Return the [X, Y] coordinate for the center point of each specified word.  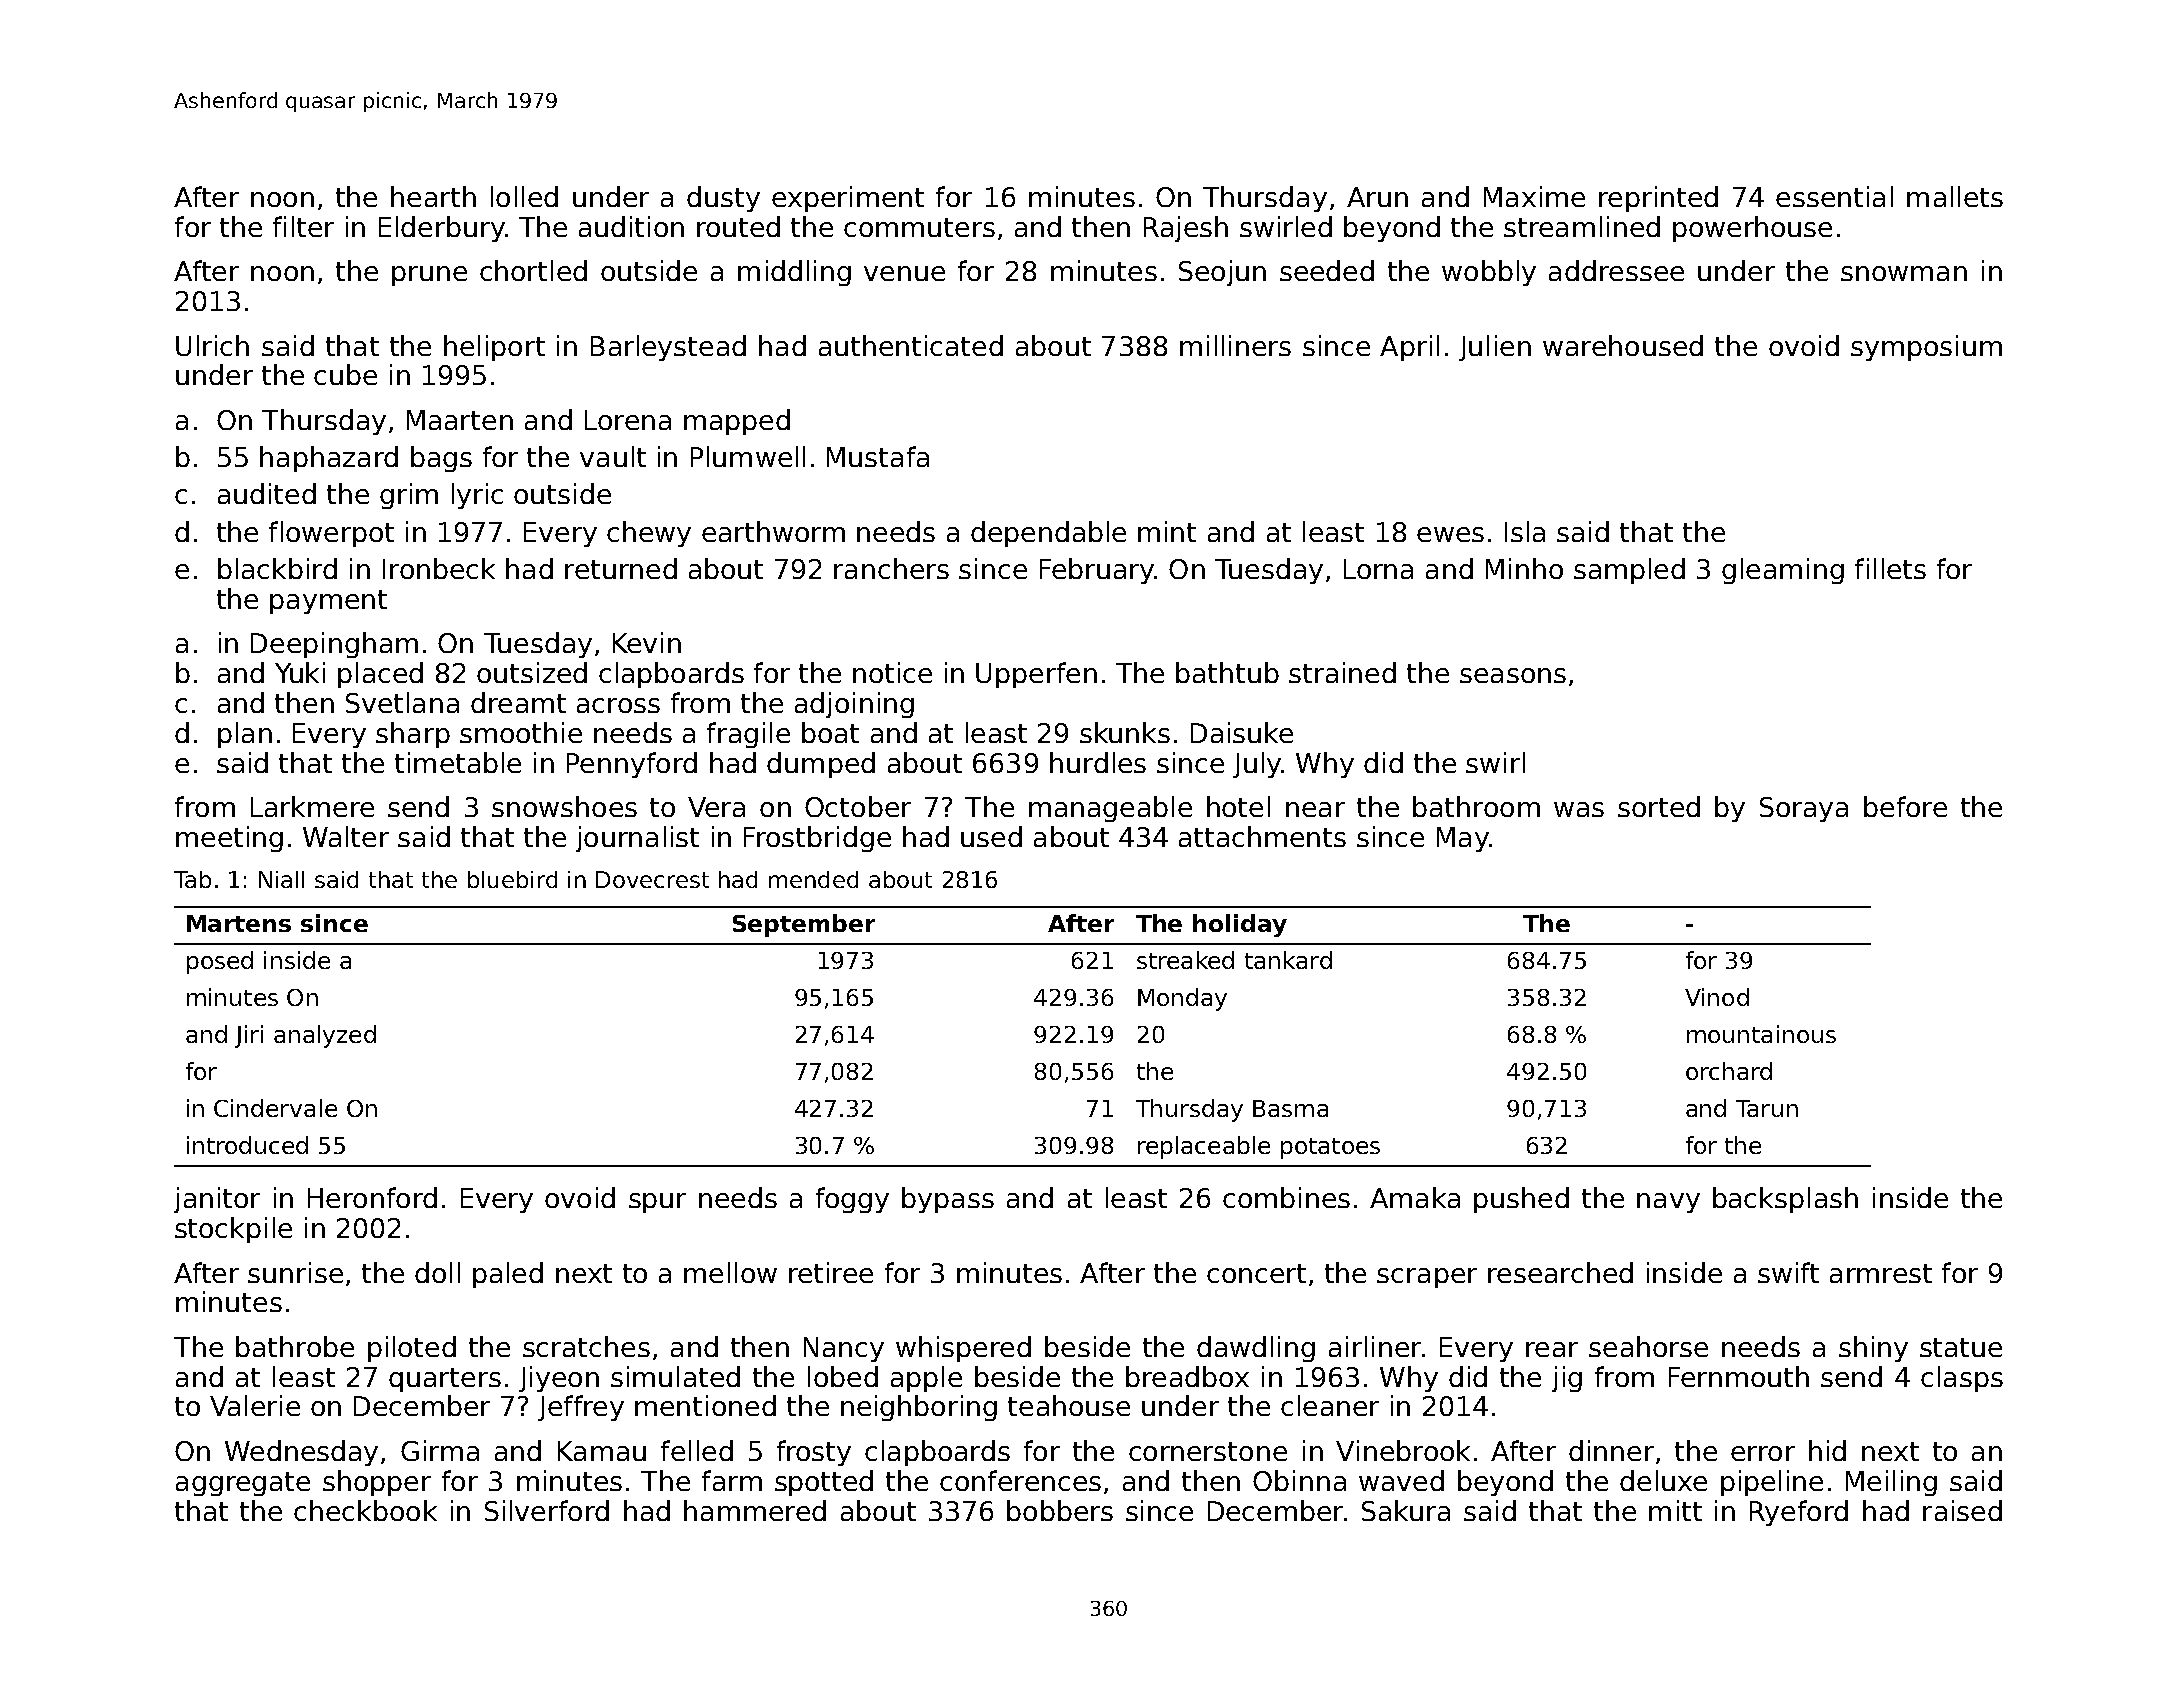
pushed [1521, 1200]
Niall [281, 879]
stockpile [233, 1230]
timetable [458, 762]
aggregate [243, 1484]
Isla [1525, 531]
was [1579, 809]
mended [813, 879]
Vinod [1717, 997]
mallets [1955, 196]
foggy [852, 1200]
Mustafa [878, 456]
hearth [433, 196]
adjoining [854, 705]
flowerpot [331, 534]
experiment [848, 199]
